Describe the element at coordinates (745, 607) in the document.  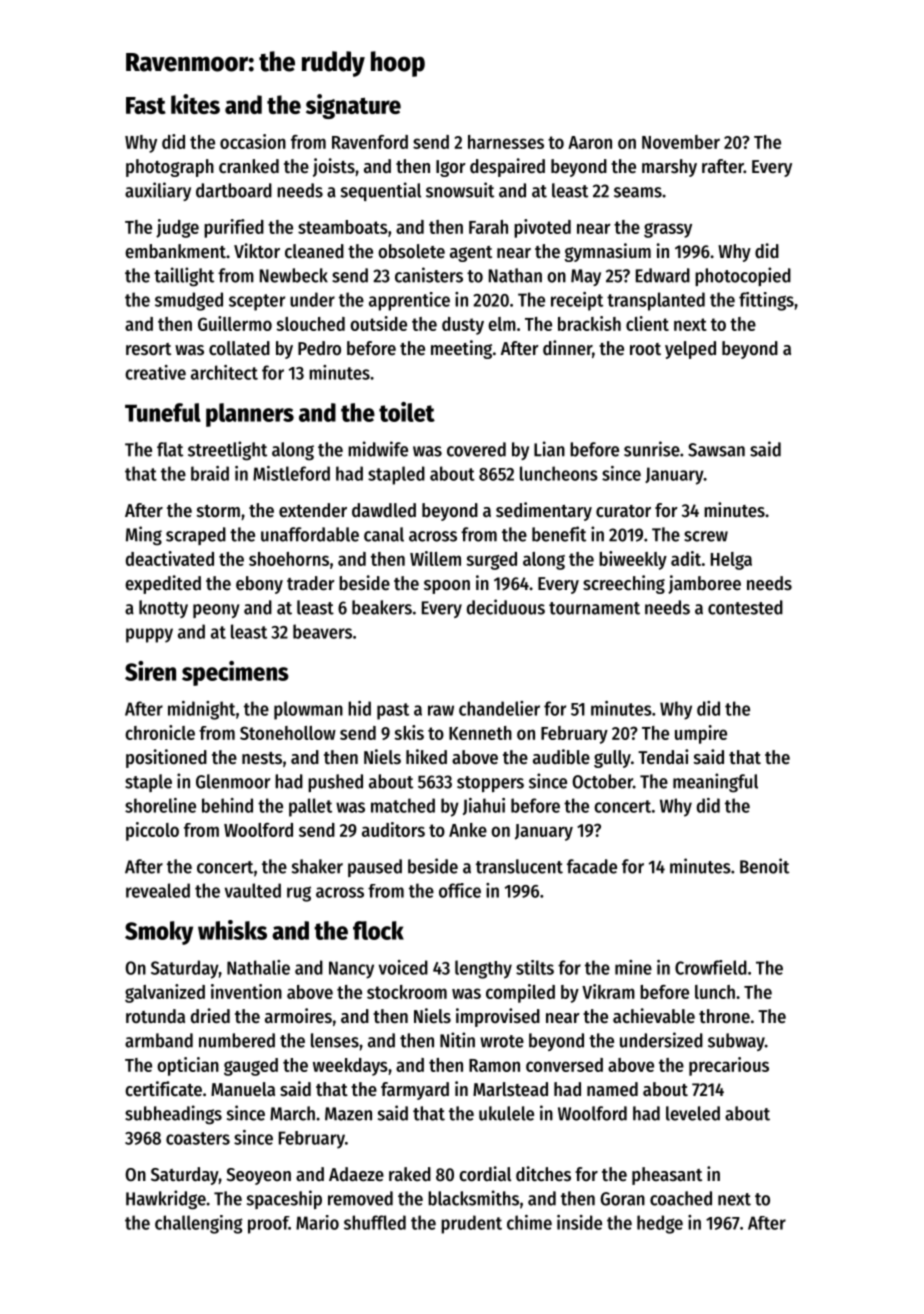
I see `contested` at that location.
